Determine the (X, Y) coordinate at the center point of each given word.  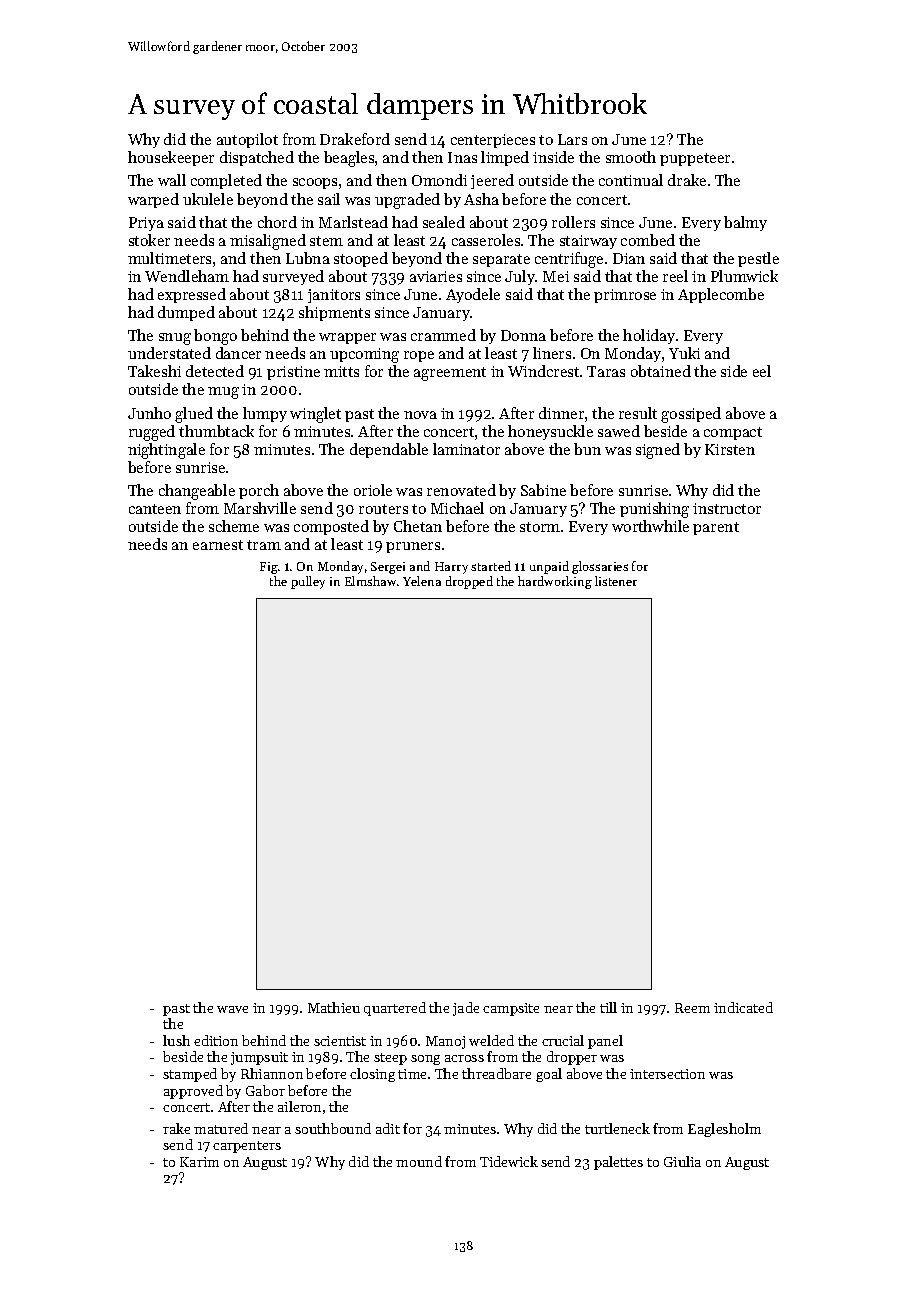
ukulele (208, 199)
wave (232, 1009)
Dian (629, 258)
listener (616, 581)
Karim (199, 1162)
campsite (511, 1009)
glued (194, 415)
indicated (743, 1007)
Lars (572, 139)
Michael (457, 508)
